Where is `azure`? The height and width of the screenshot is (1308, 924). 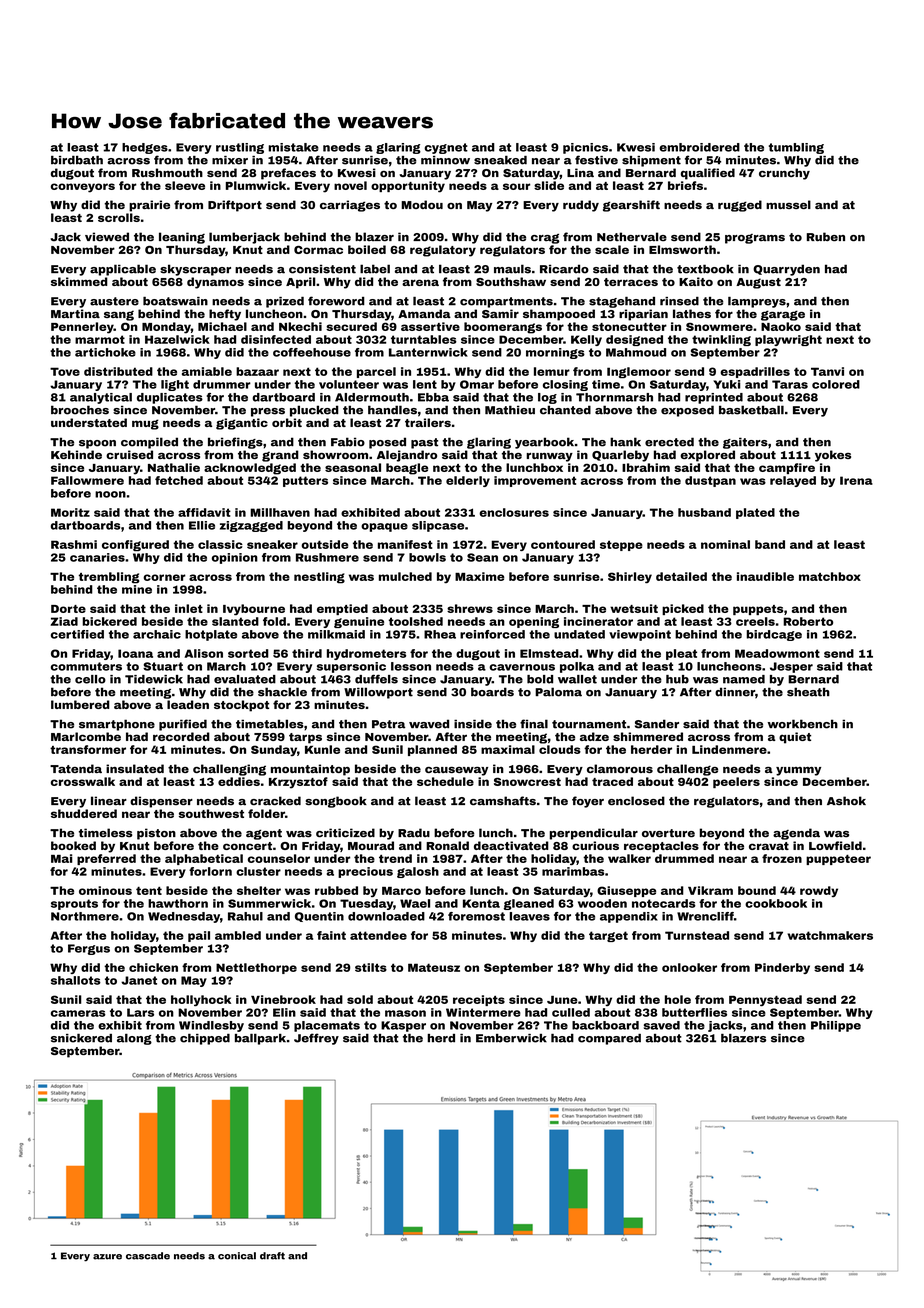 azure is located at coordinates (107, 1257).
